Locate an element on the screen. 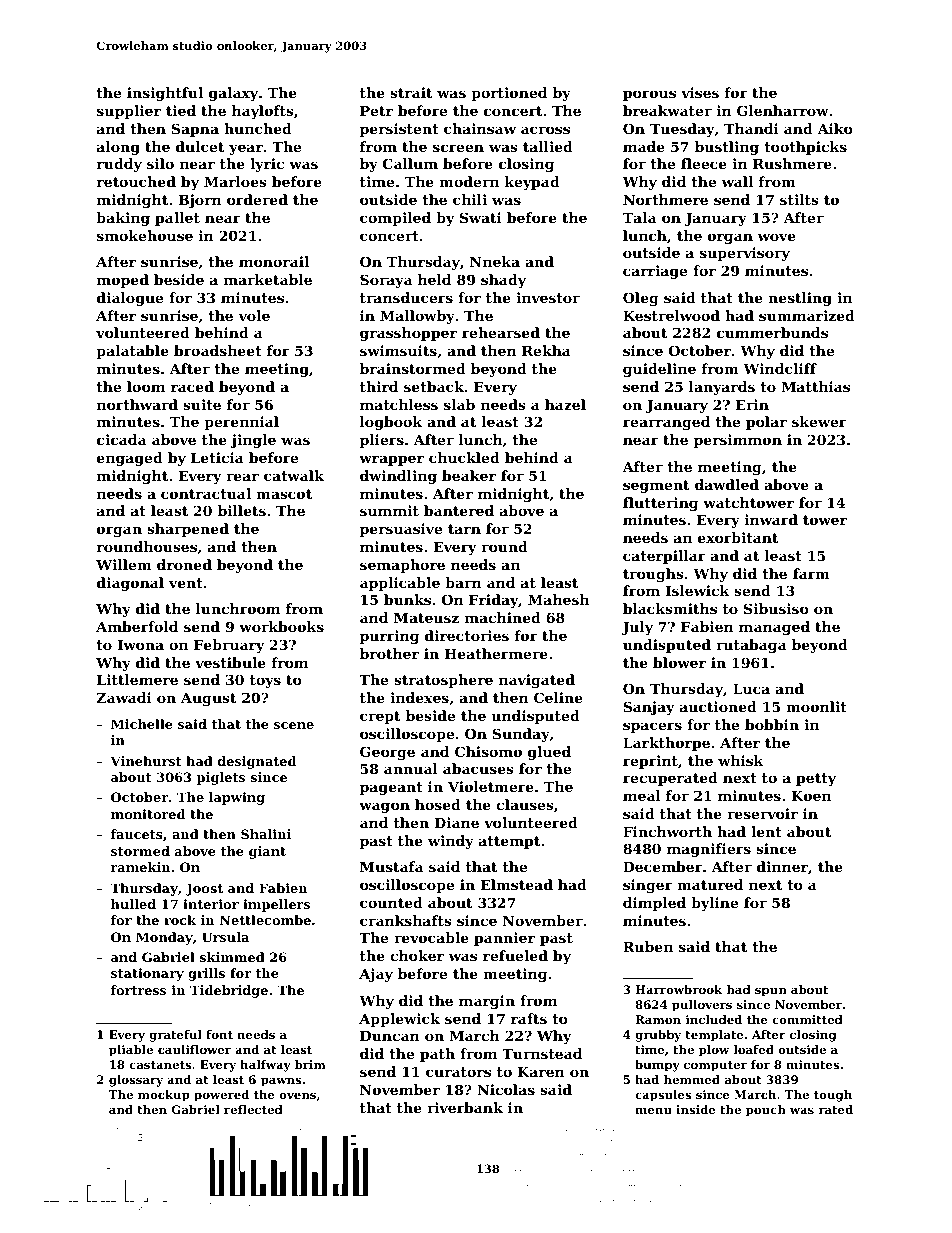  portioned is located at coordinates (509, 94).
